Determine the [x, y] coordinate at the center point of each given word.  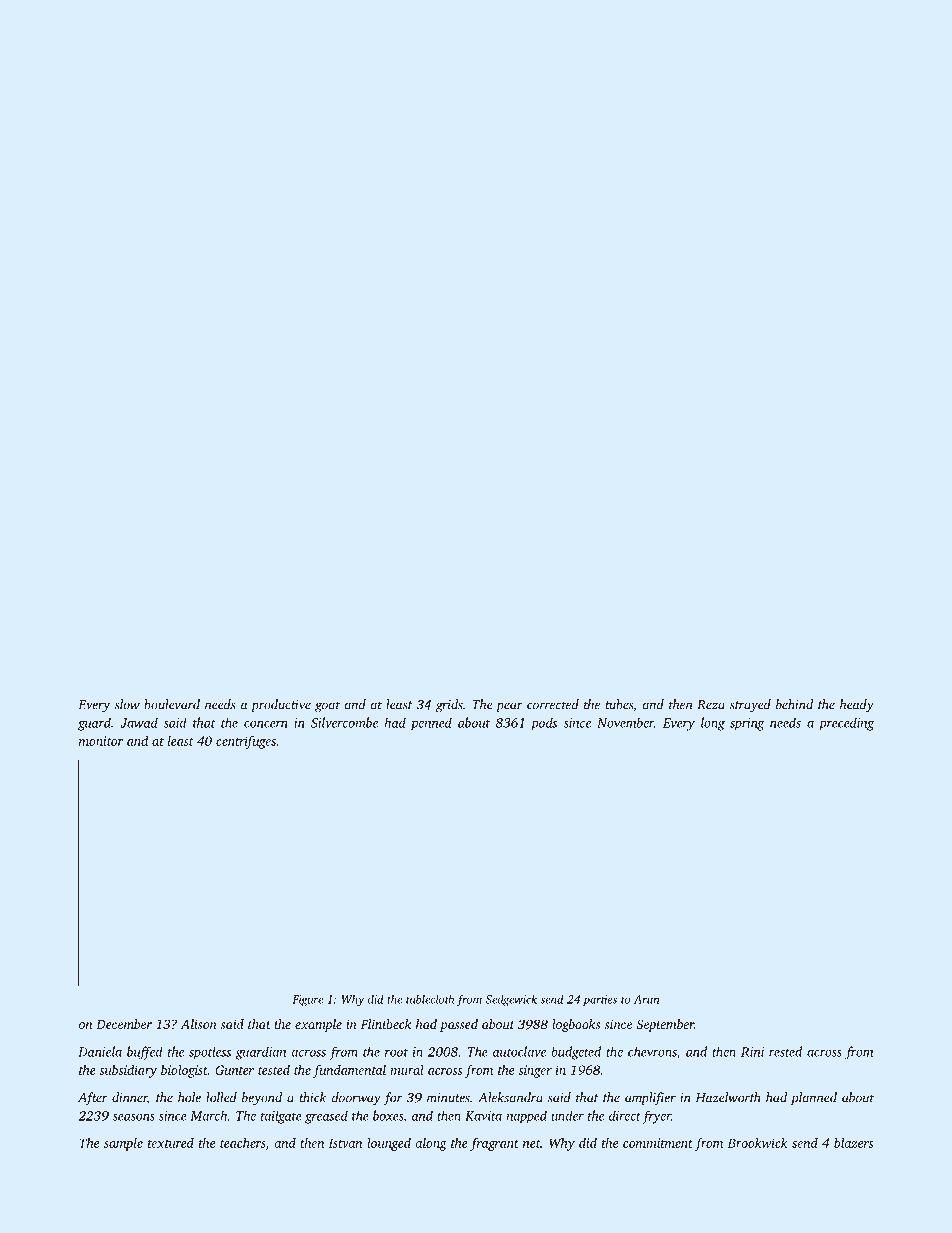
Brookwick [757, 1143]
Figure [307, 1000]
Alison [198, 1024]
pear [509, 707]
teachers [242, 1143]
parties [600, 1000]
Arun [646, 999]
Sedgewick [511, 1000]
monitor [101, 741]
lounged [389, 1144]
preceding [846, 724]
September [665, 1025]
